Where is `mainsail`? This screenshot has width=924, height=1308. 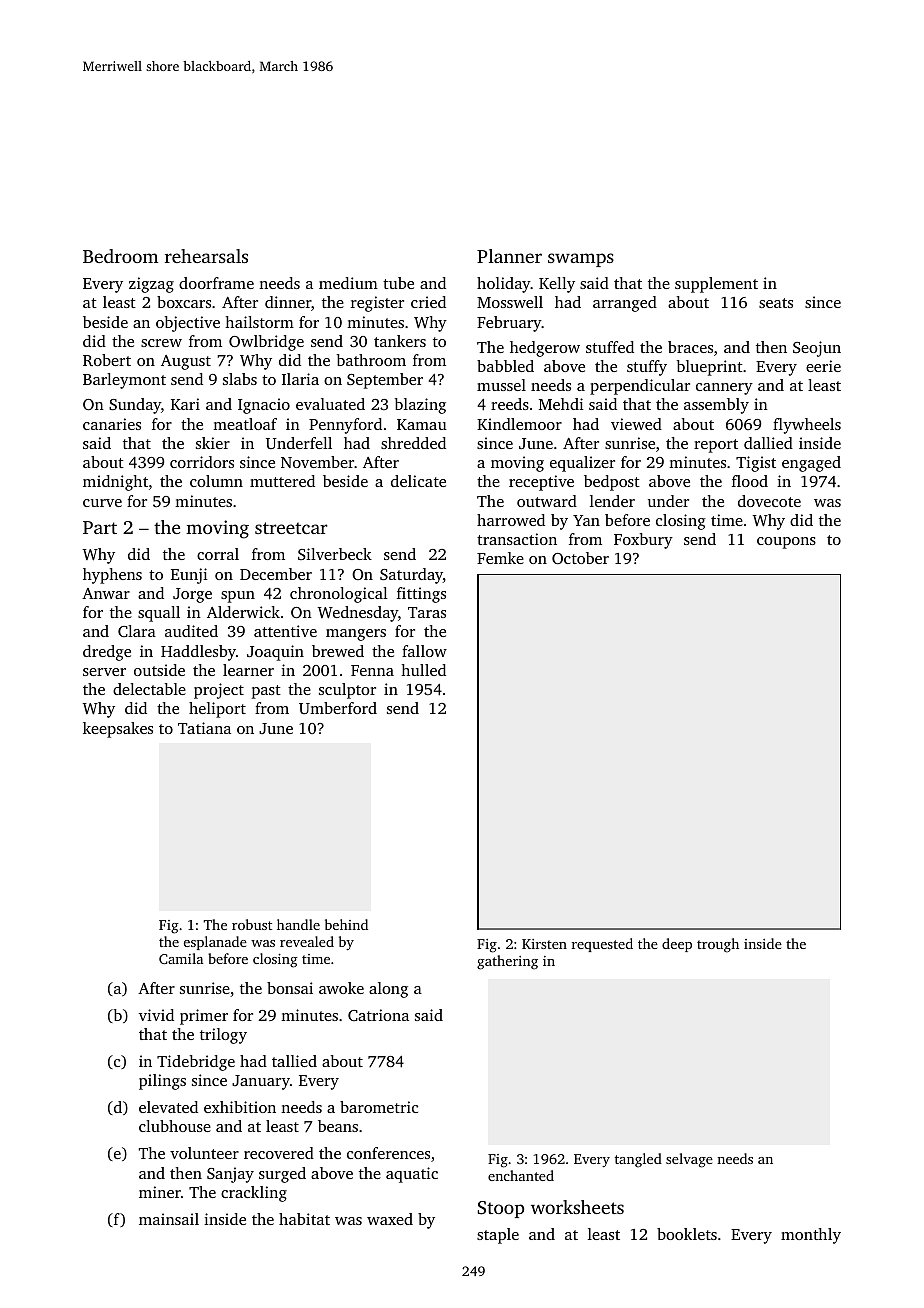
mainsail is located at coordinates (169, 1219).
